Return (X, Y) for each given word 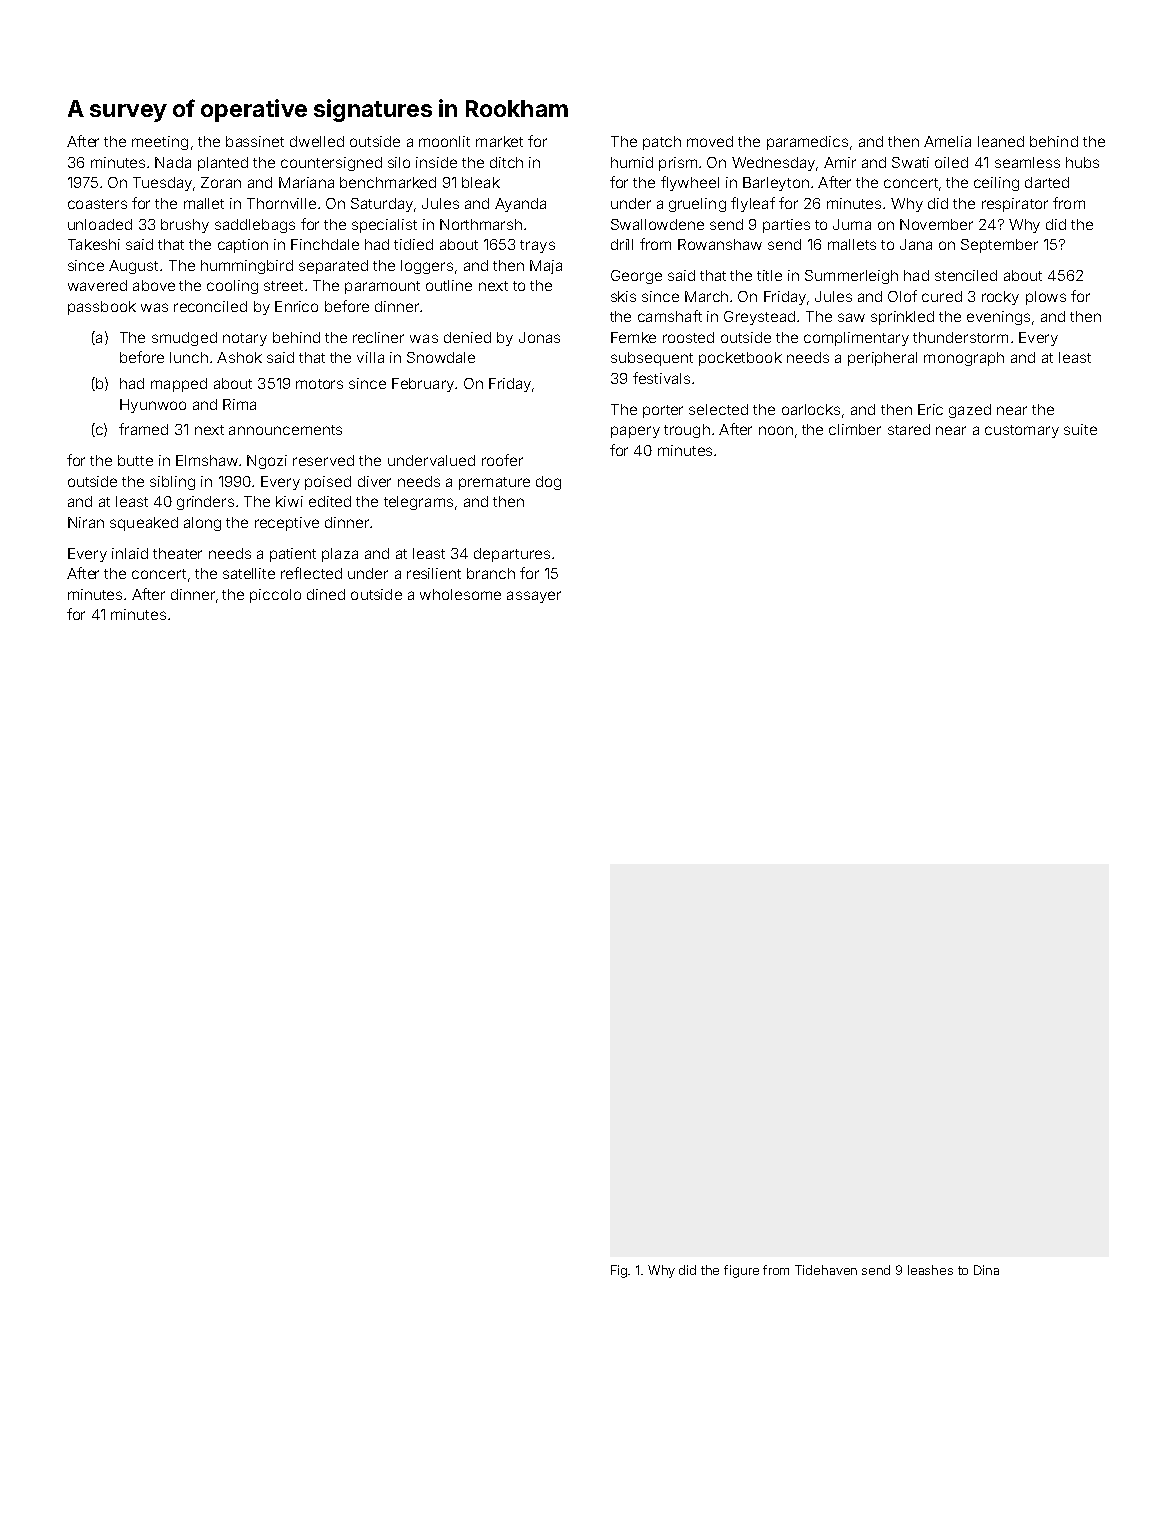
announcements (285, 430)
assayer (534, 597)
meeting (160, 143)
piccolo (275, 596)
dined (326, 594)
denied (467, 337)
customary (1022, 431)
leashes (930, 1270)
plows (1046, 298)
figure (741, 1271)
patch (662, 143)
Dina (986, 1270)
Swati (910, 162)
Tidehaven (826, 1270)
